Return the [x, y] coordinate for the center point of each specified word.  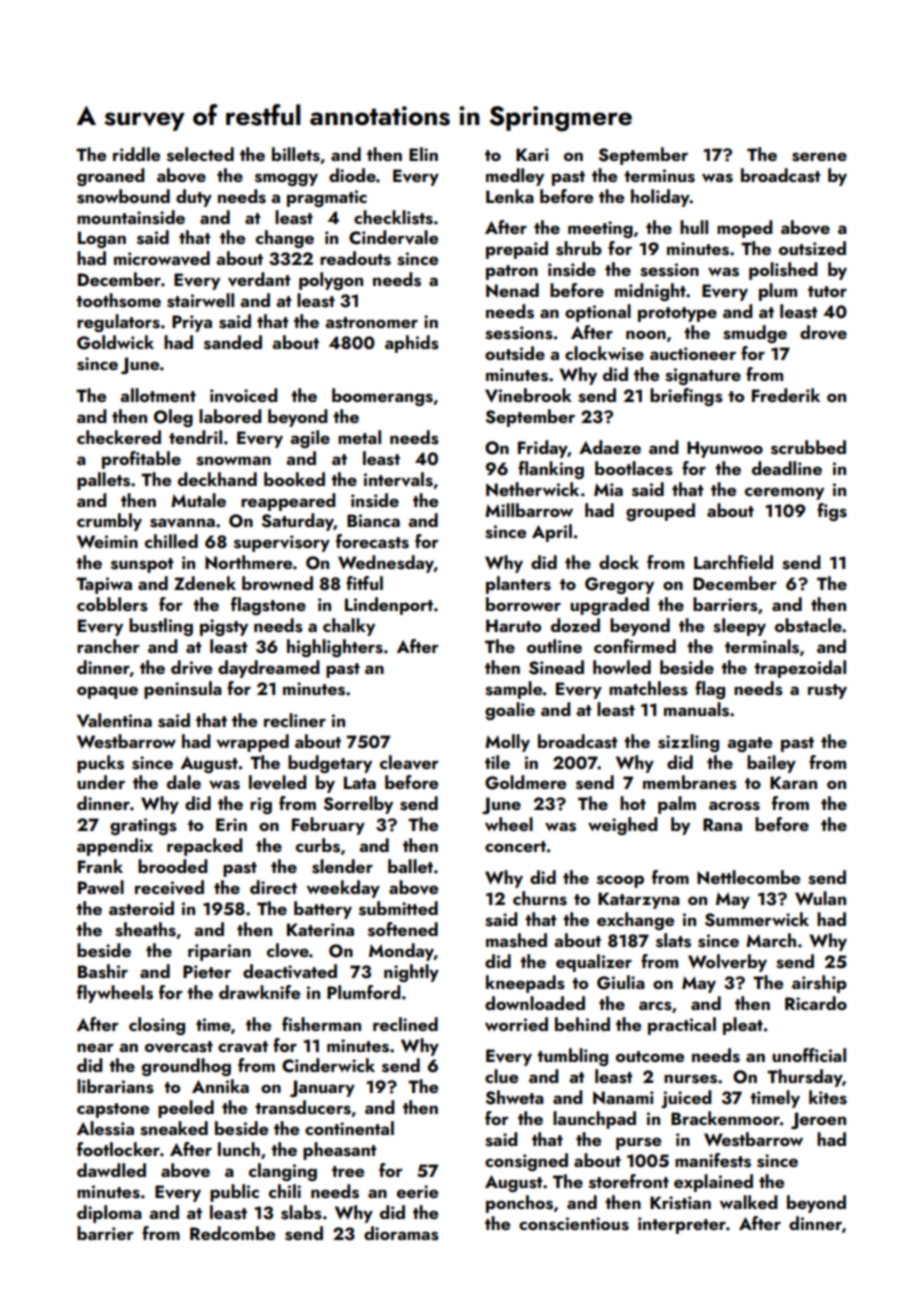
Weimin [107, 541]
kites [828, 1097]
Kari [532, 154]
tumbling [572, 1057]
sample [514, 690]
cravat [243, 1047]
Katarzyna [639, 900]
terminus [659, 176]
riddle [136, 154]
